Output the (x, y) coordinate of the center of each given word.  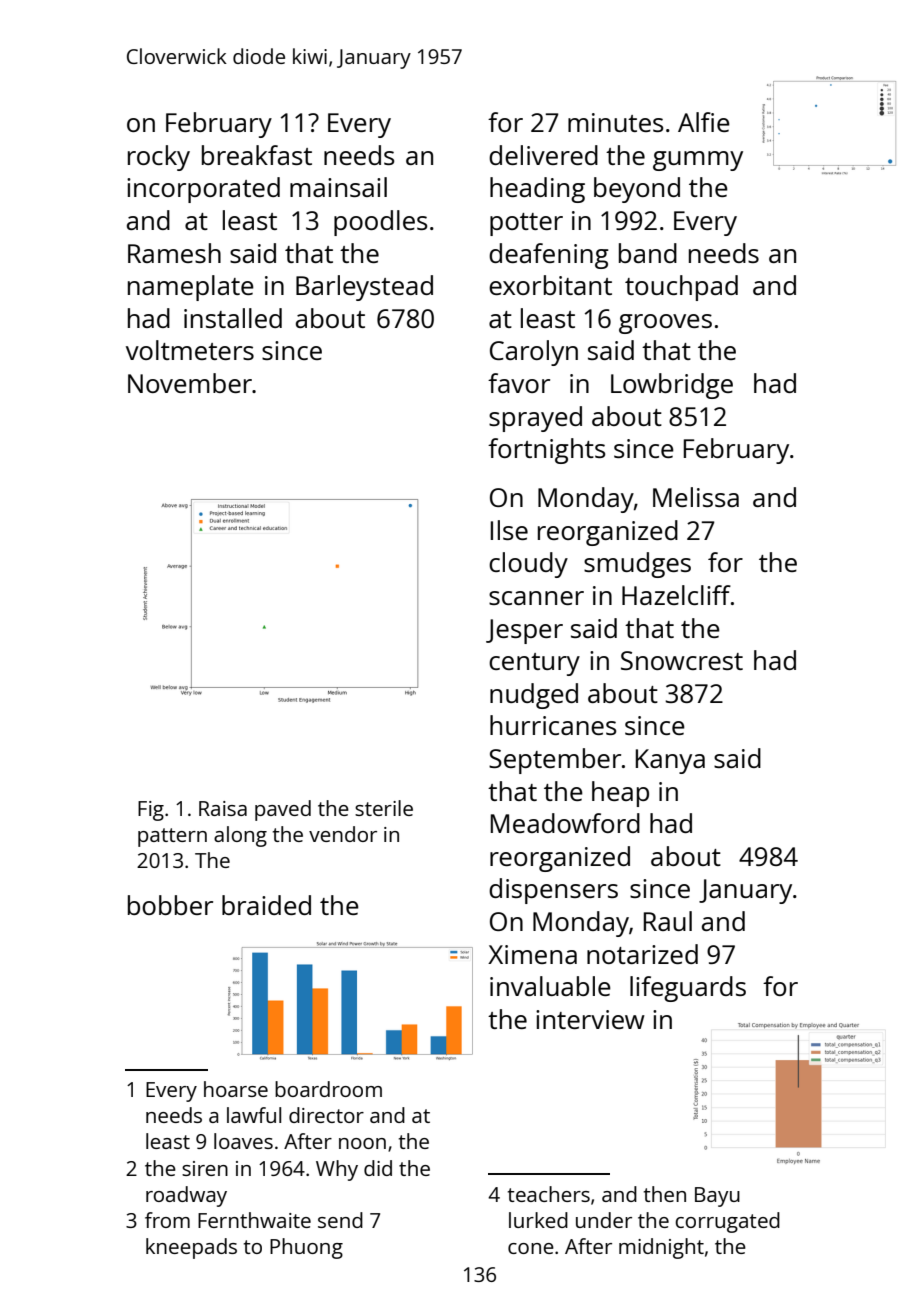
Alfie (704, 122)
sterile (384, 808)
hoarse (236, 1089)
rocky (159, 158)
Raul (668, 921)
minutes (616, 122)
